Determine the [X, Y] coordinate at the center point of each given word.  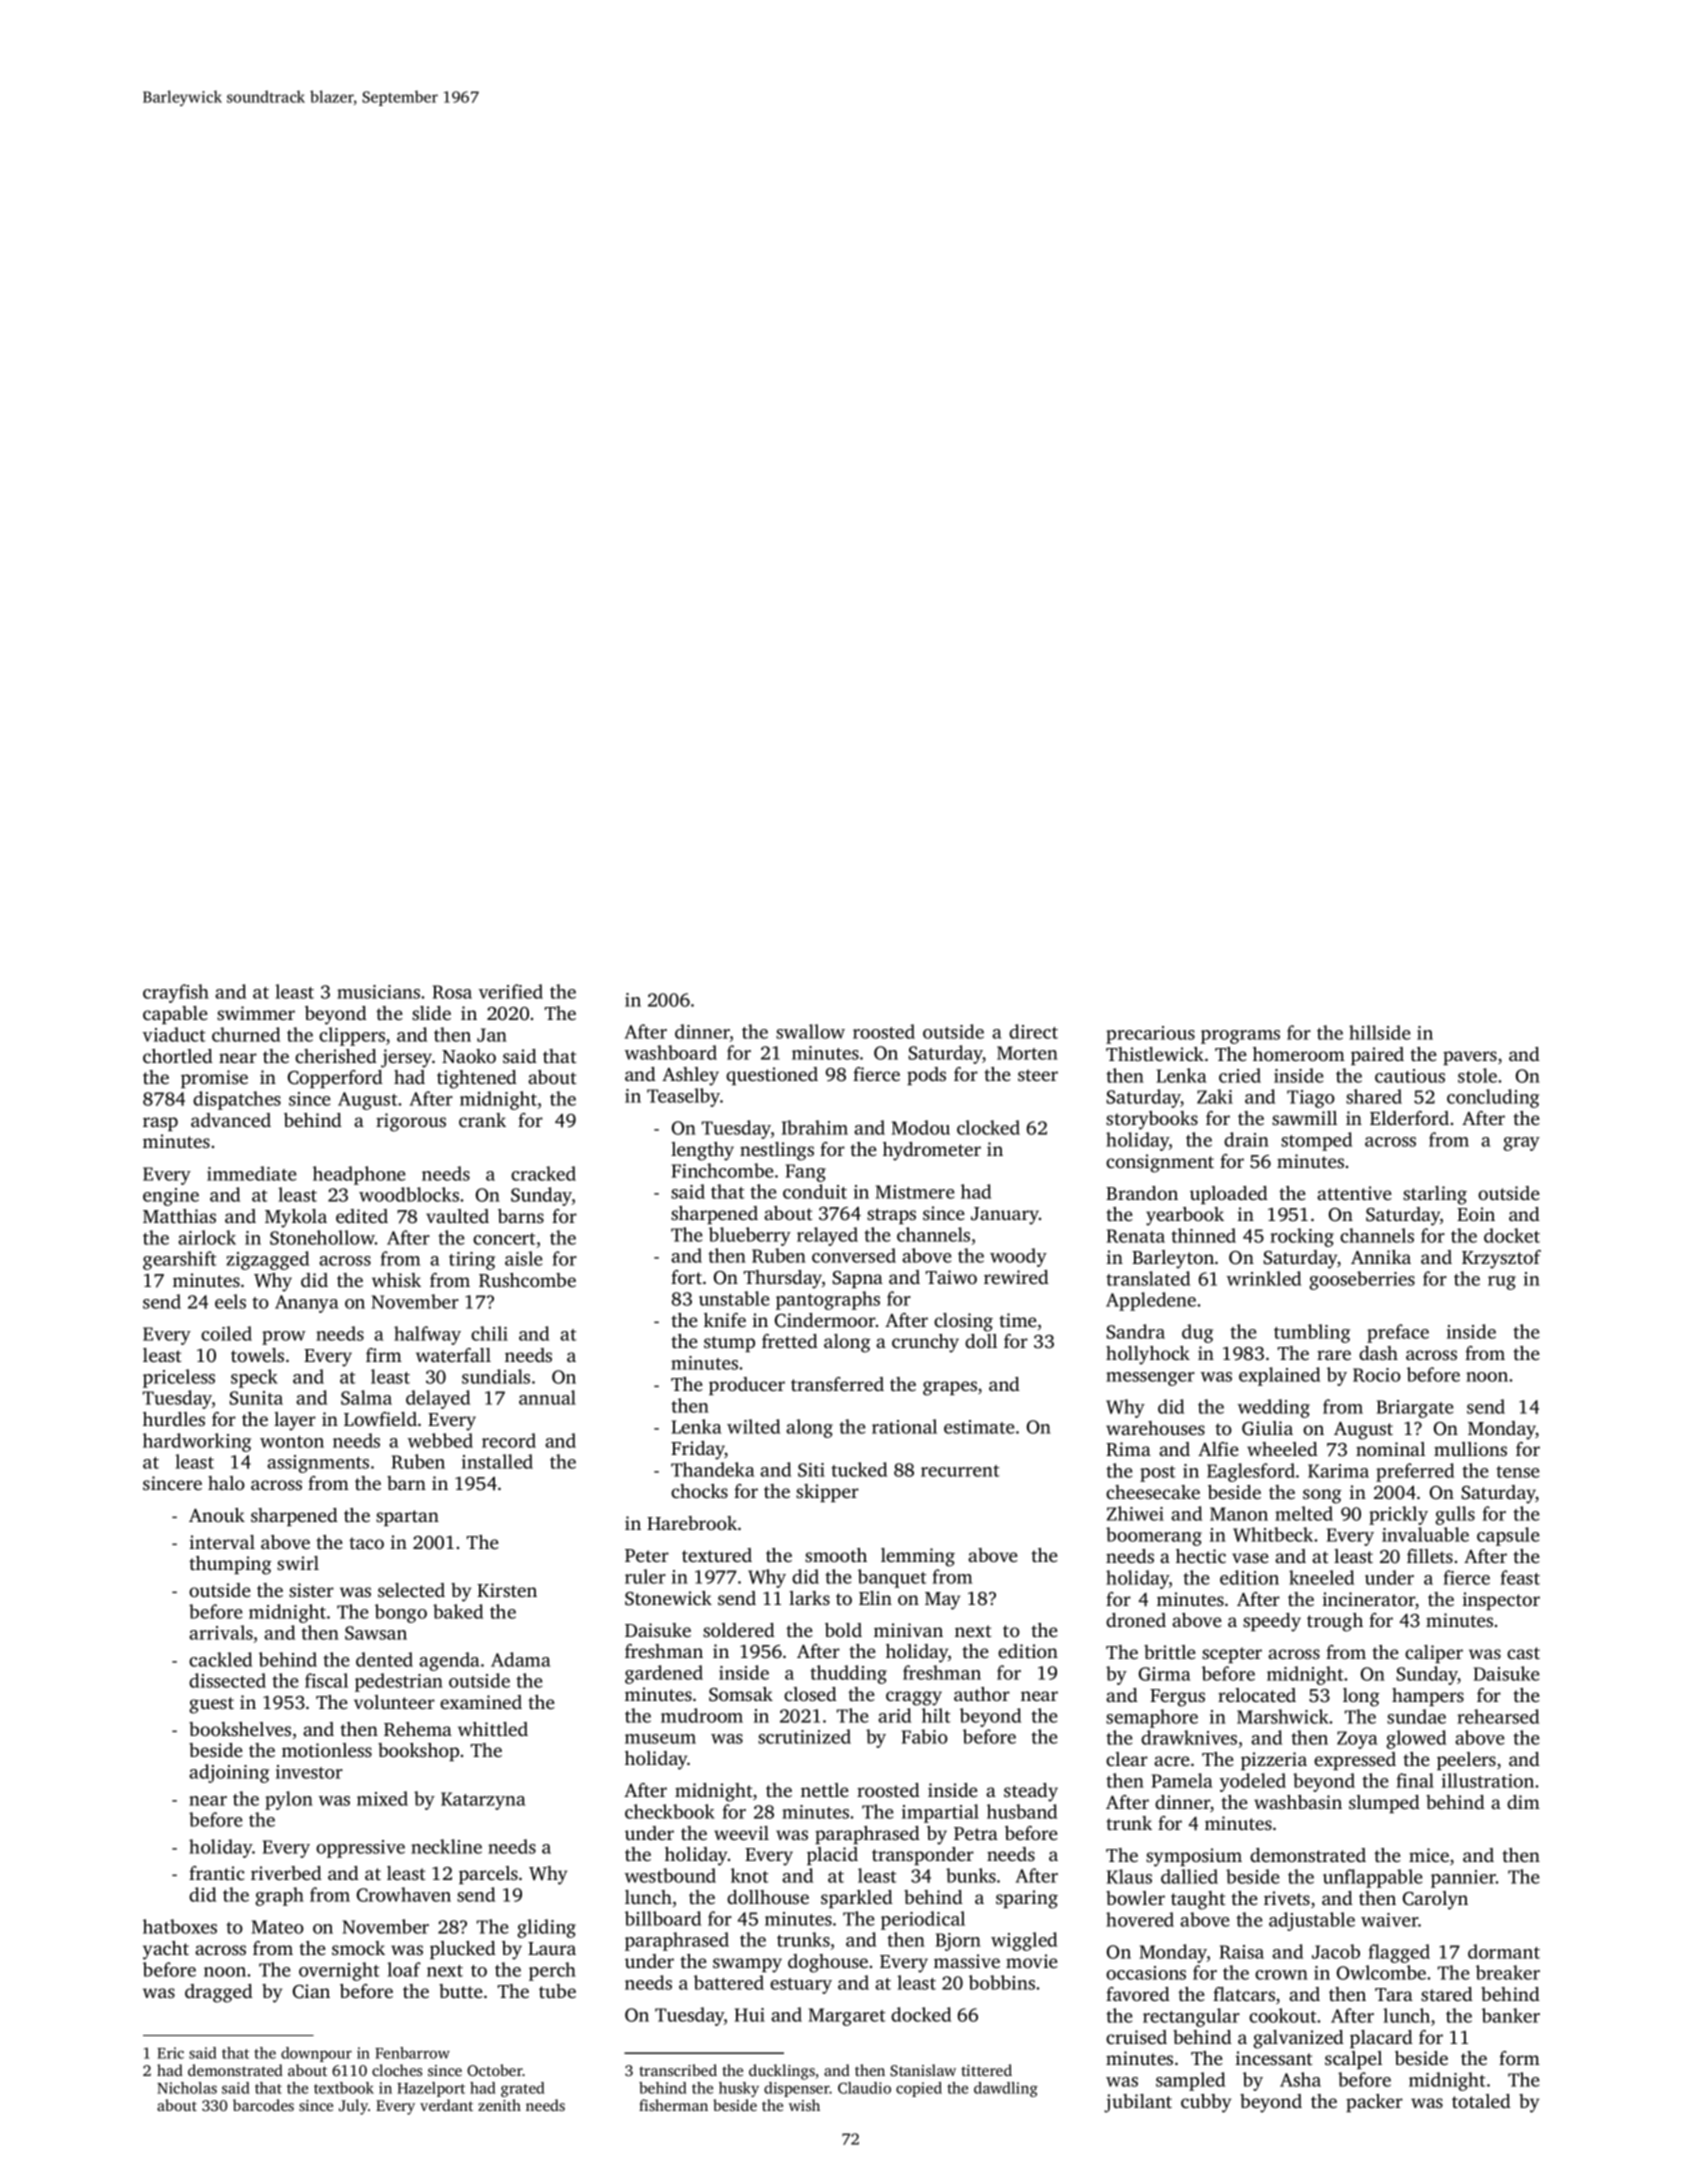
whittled [493, 1729]
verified [511, 991]
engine [171, 1197]
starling [1435, 1195]
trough [1335, 1622]
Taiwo [951, 1277]
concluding [1493, 1098]
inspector [1501, 1601]
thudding [848, 1674]
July [353, 2107]
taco [366, 1543]
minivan [908, 1630]
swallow [810, 1031]
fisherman [673, 2105]
